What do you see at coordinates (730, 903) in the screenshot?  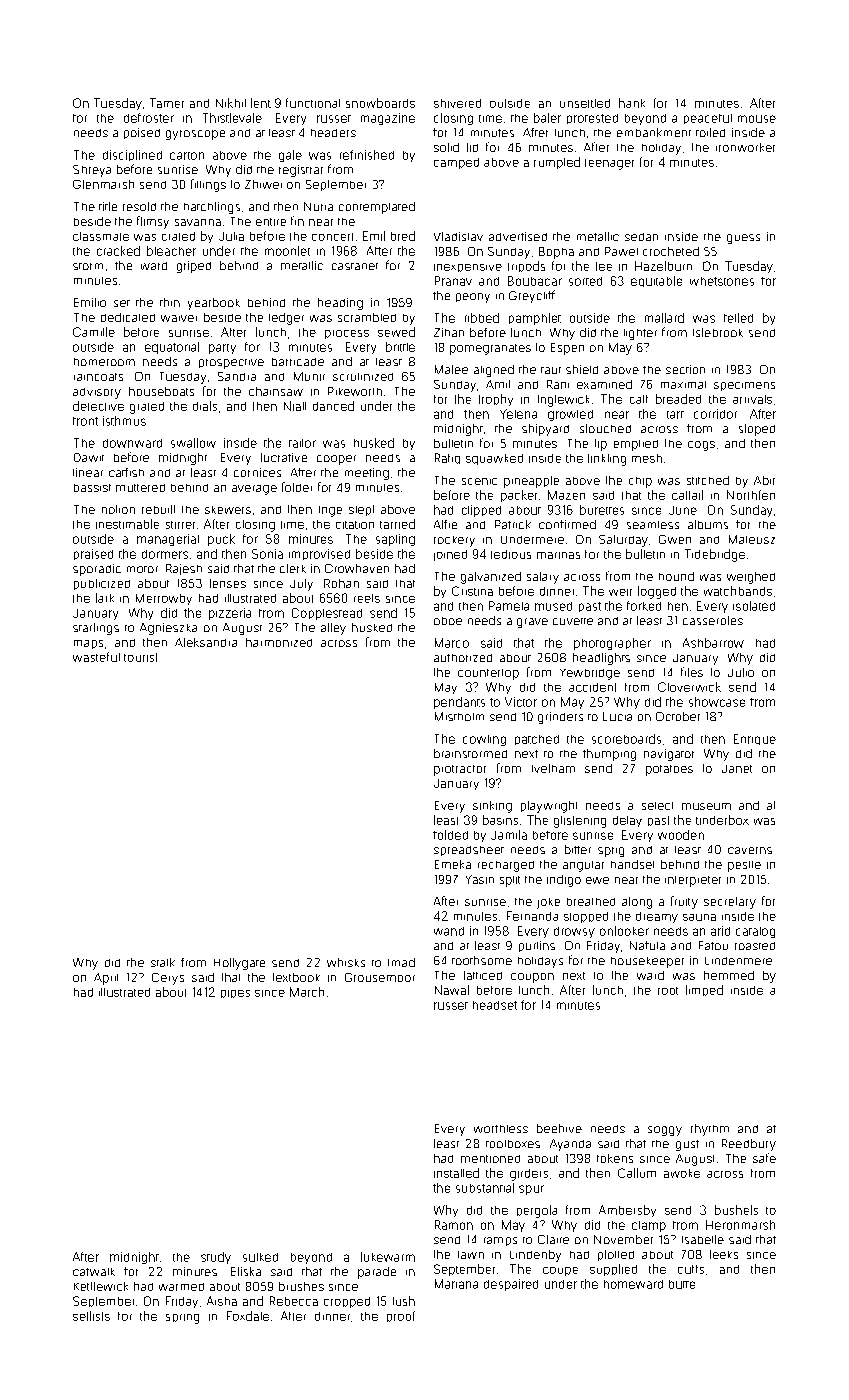 I see `secretary` at bounding box center [730, 903].
